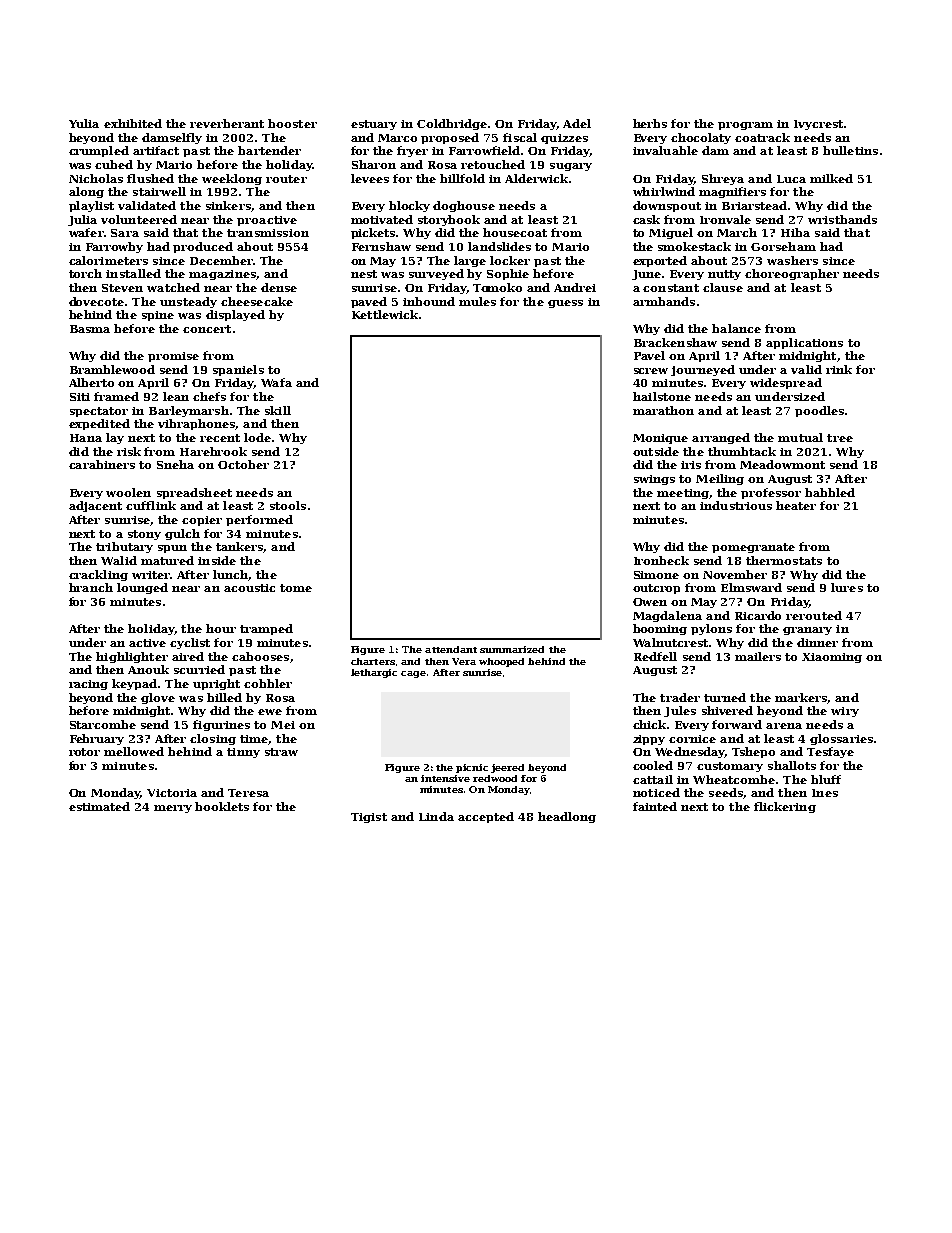 This page has width=952, height=1233. What do you see at coordinates (139, 219) in the page?
I see `volunteered` at bounding box center [139, 219].
